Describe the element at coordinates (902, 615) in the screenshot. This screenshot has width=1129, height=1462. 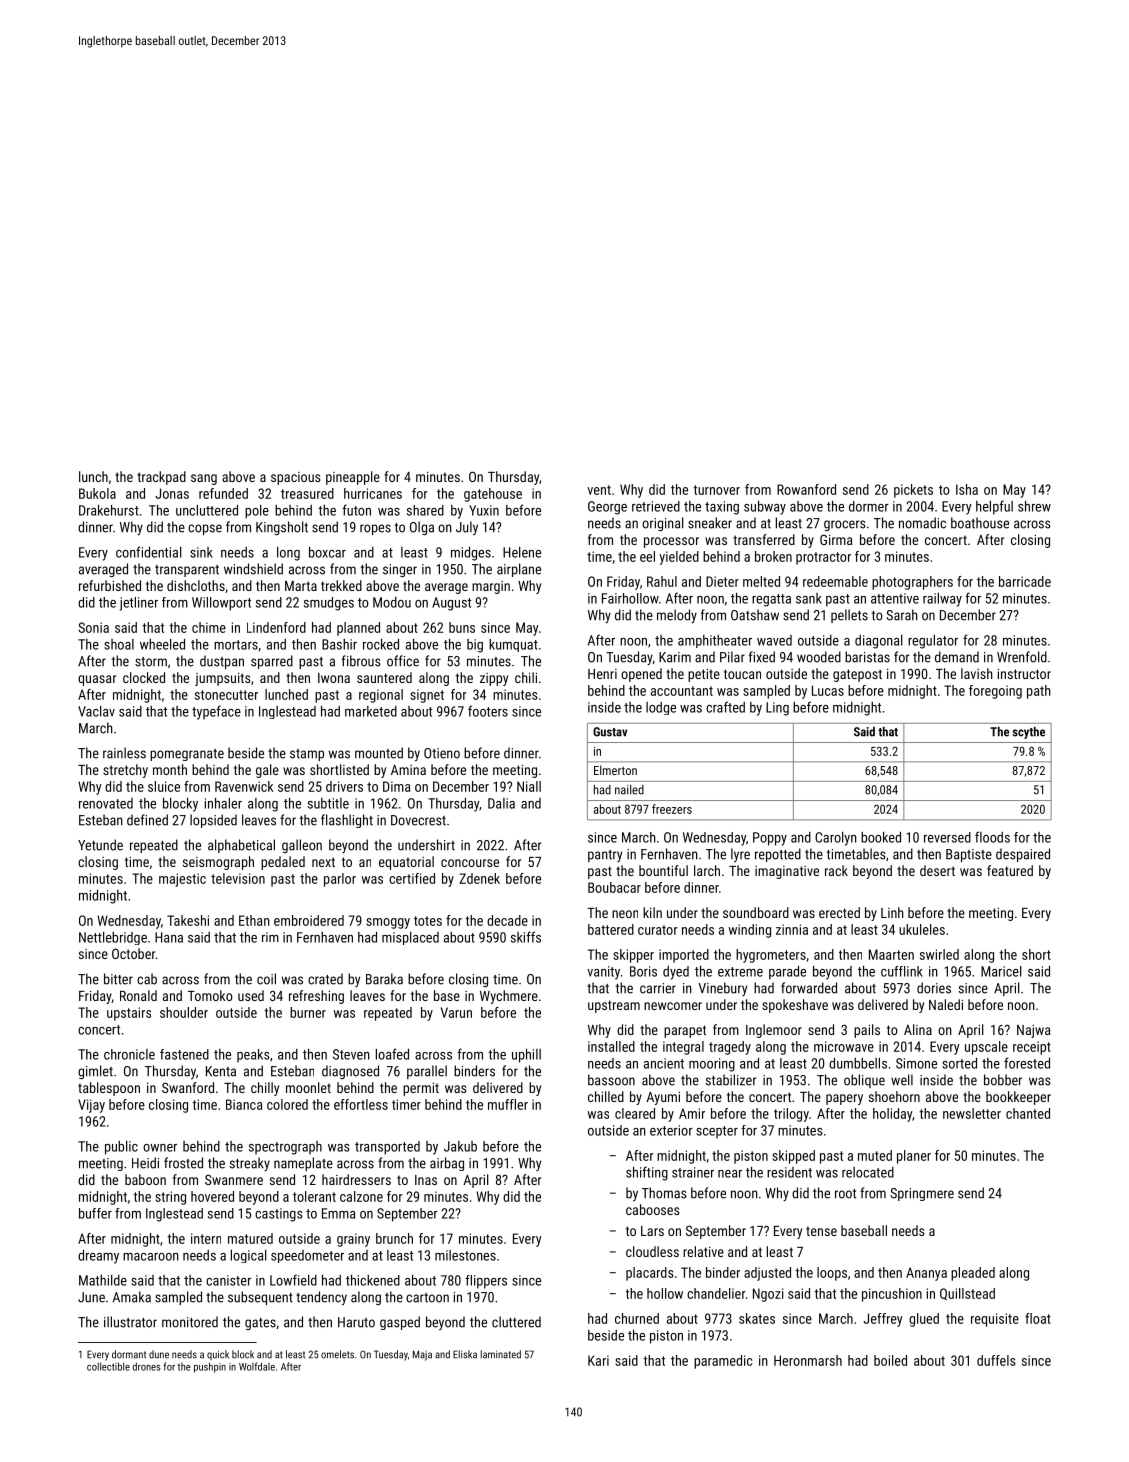
I see `Sarah` at that location.
